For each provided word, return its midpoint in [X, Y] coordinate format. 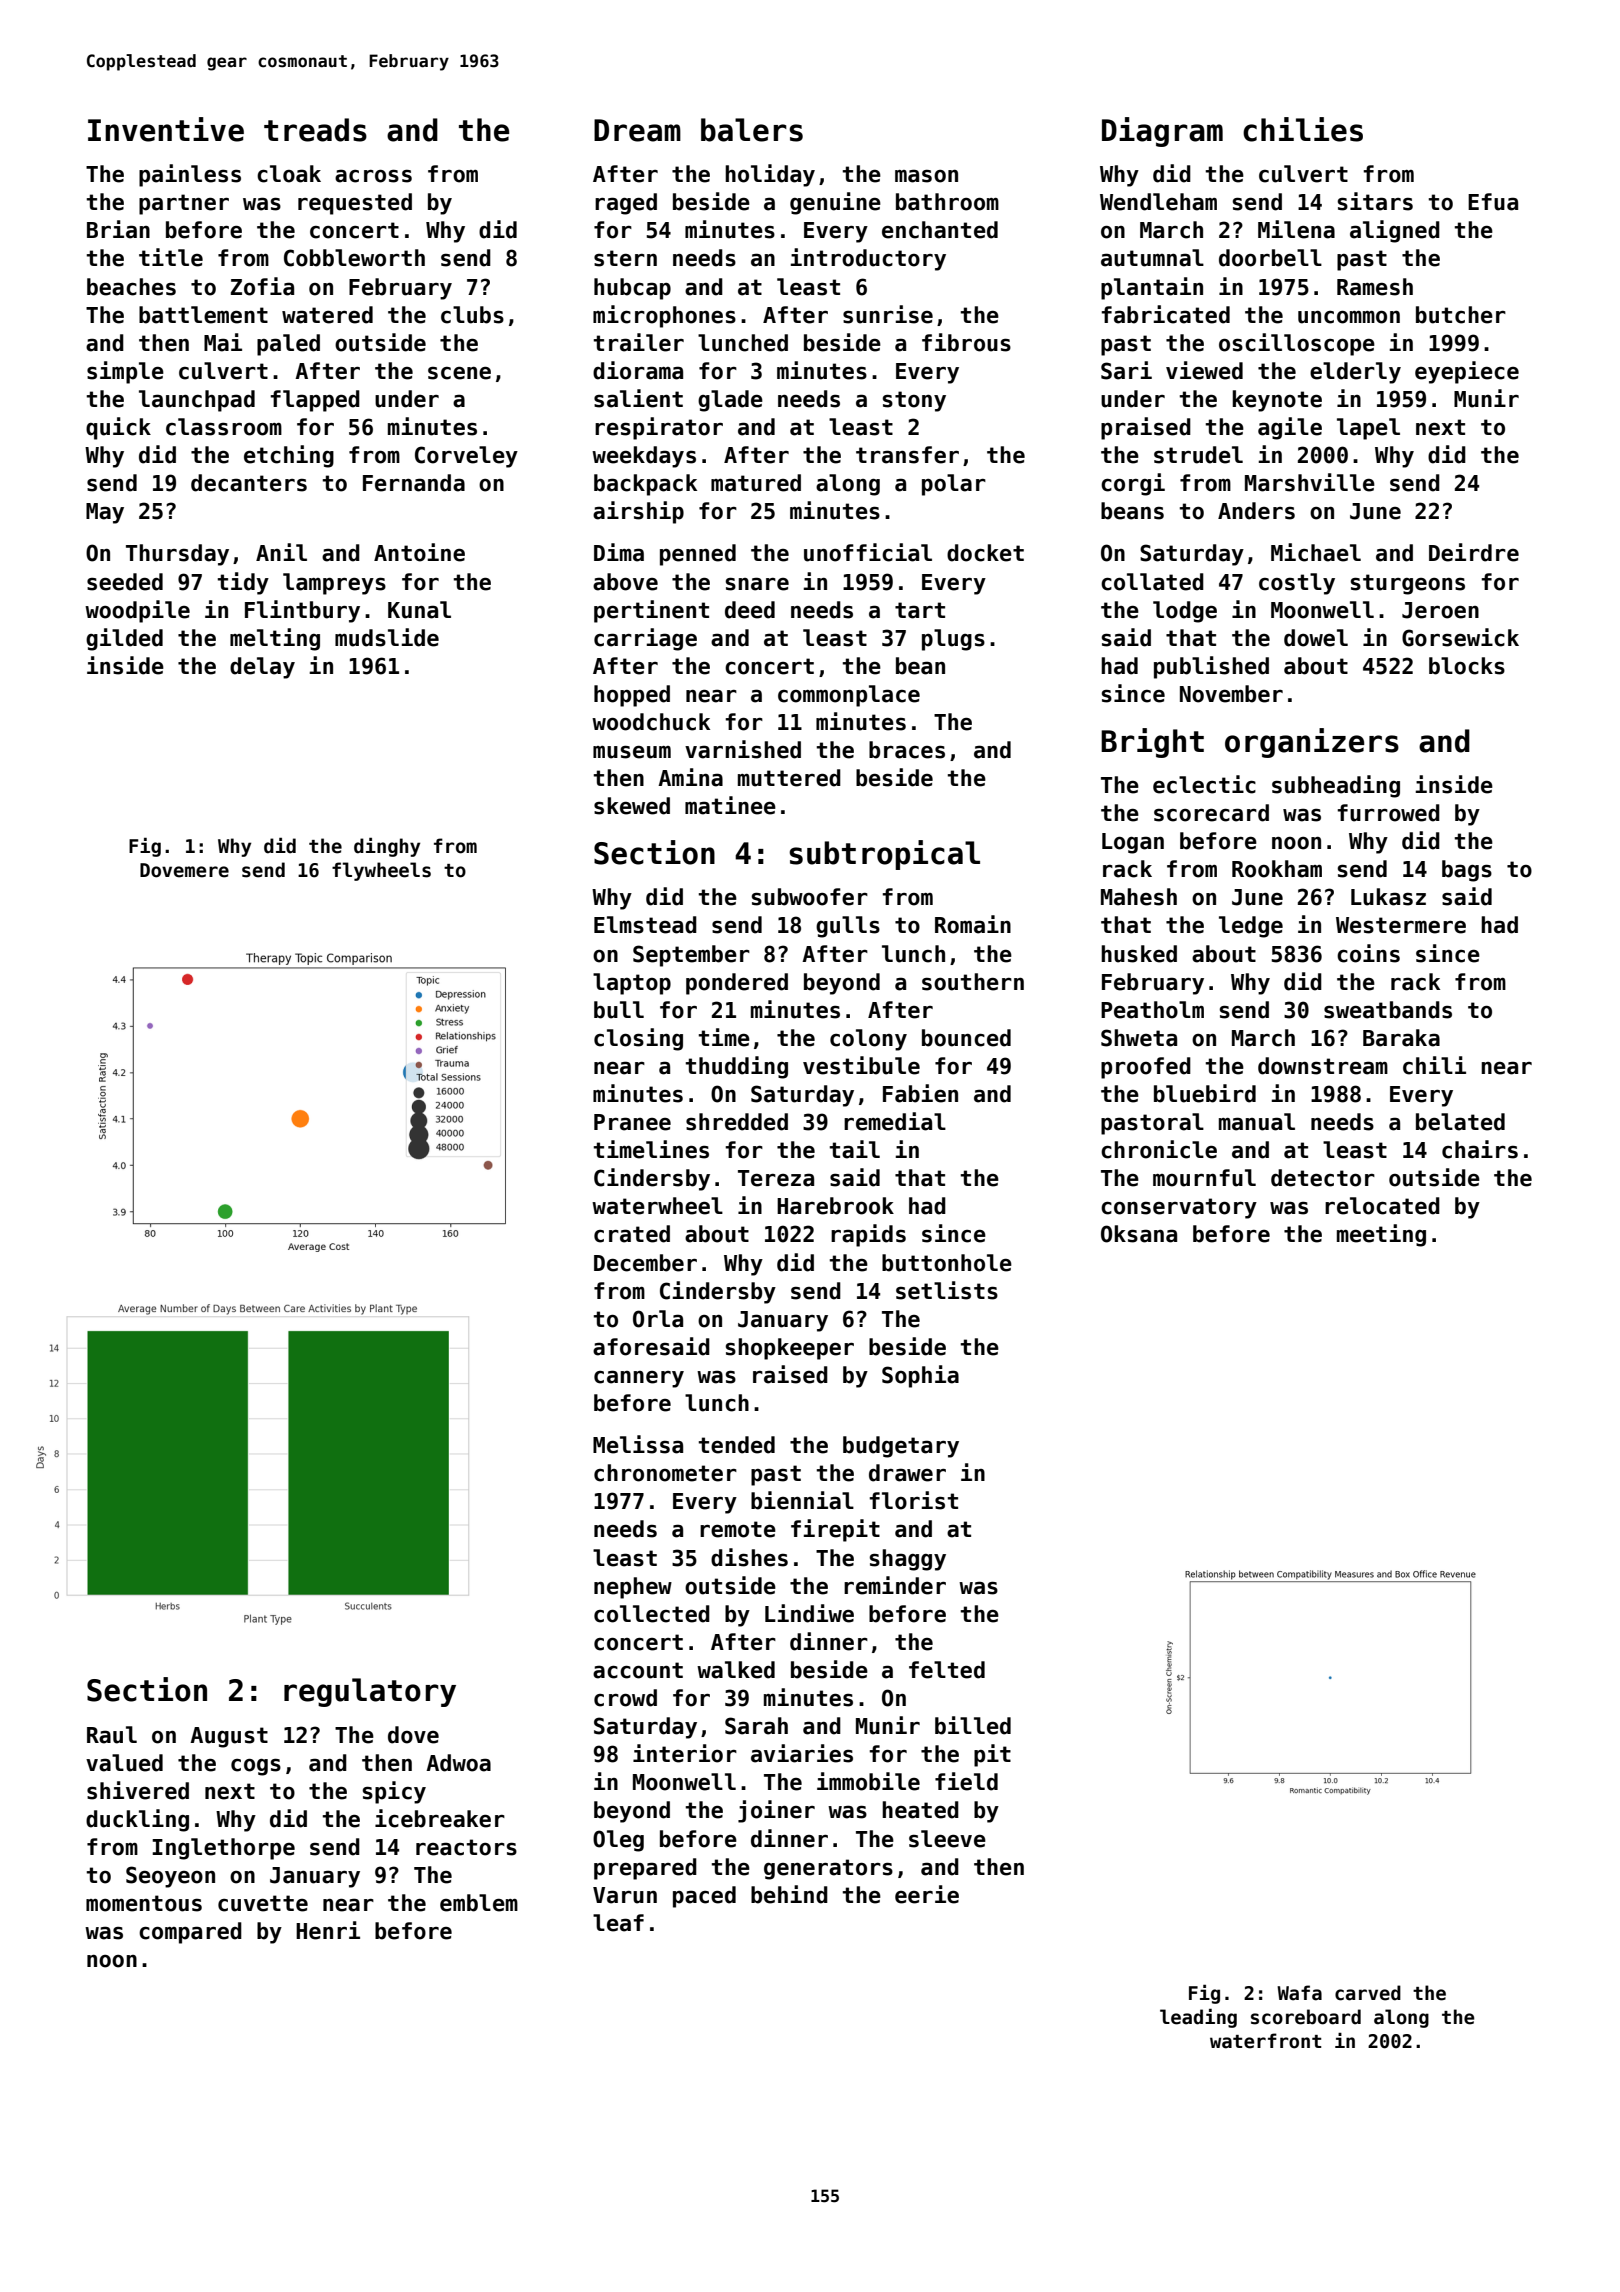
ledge [1251, 927]
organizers [1312, 743]
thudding [737, 1067]
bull [619, 1010]
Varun [625, 1895]
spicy [394, 1792]
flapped [315, 401]
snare [757, 584]
